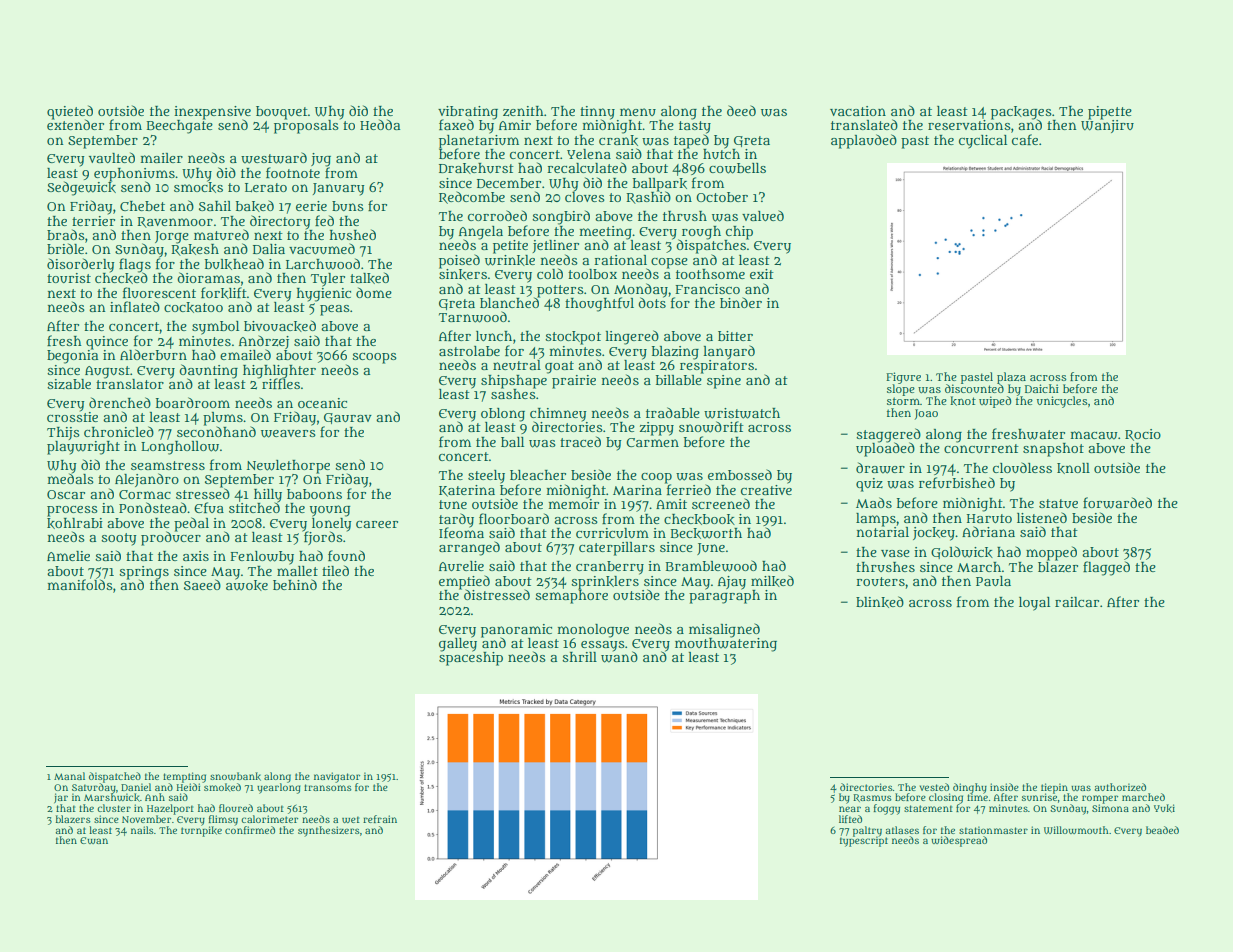  I want to click on blinked, so click(880, 602).
